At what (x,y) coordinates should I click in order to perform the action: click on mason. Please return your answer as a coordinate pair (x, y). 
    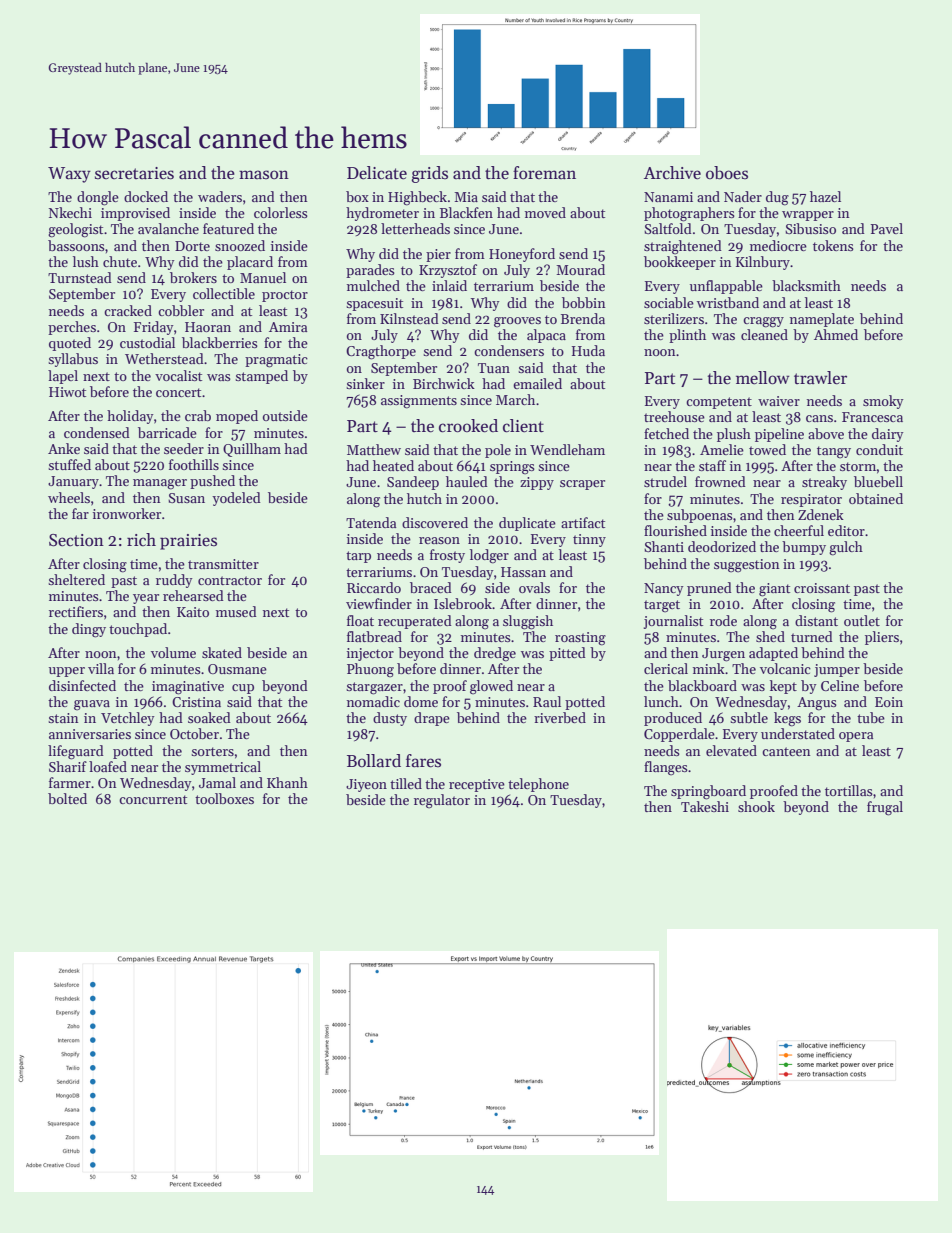
    Looking at the image, I should click on (264, 174).
